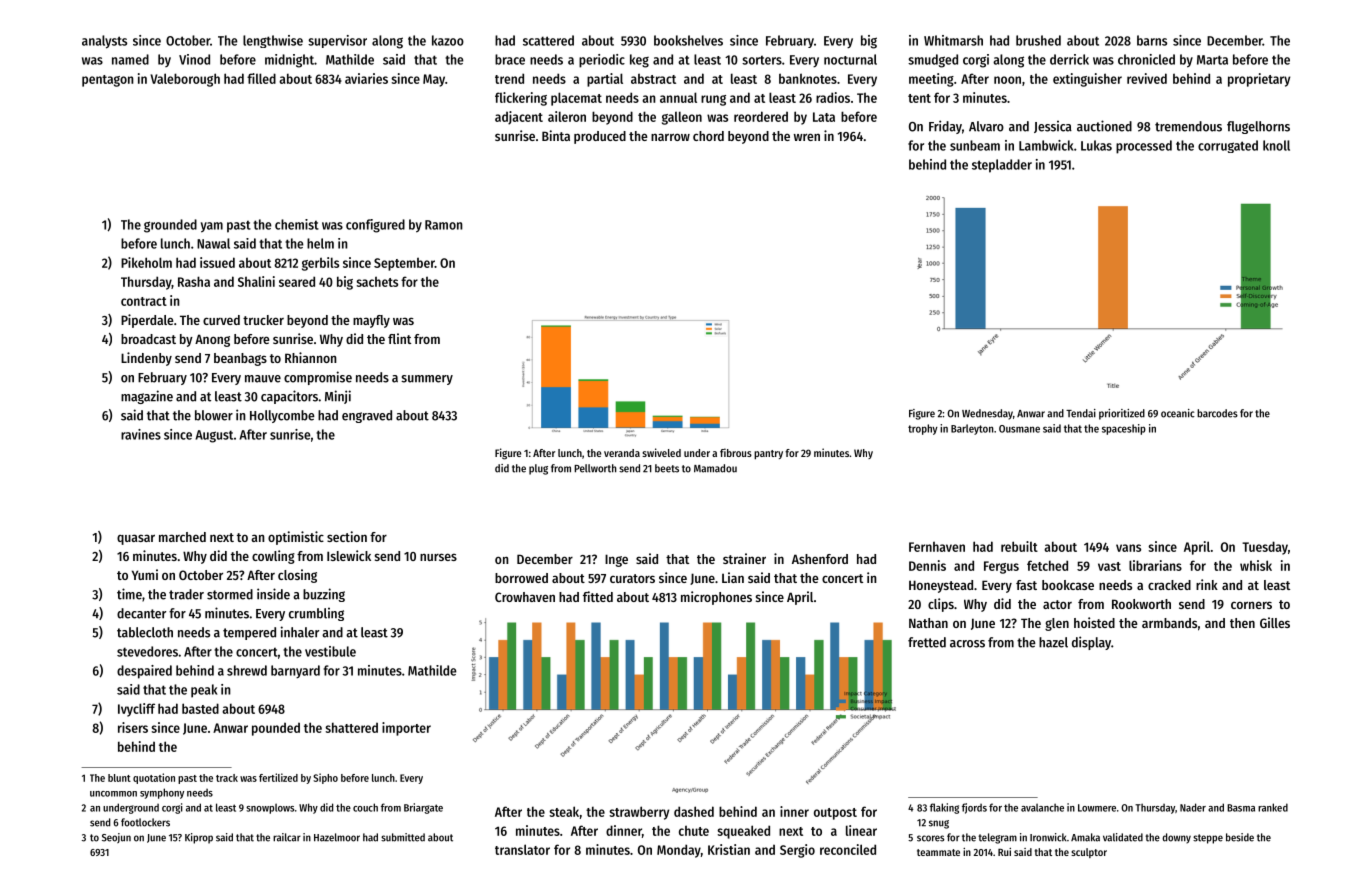 The image size is (1372, 887). I want to click on track, so click(227, 778).
